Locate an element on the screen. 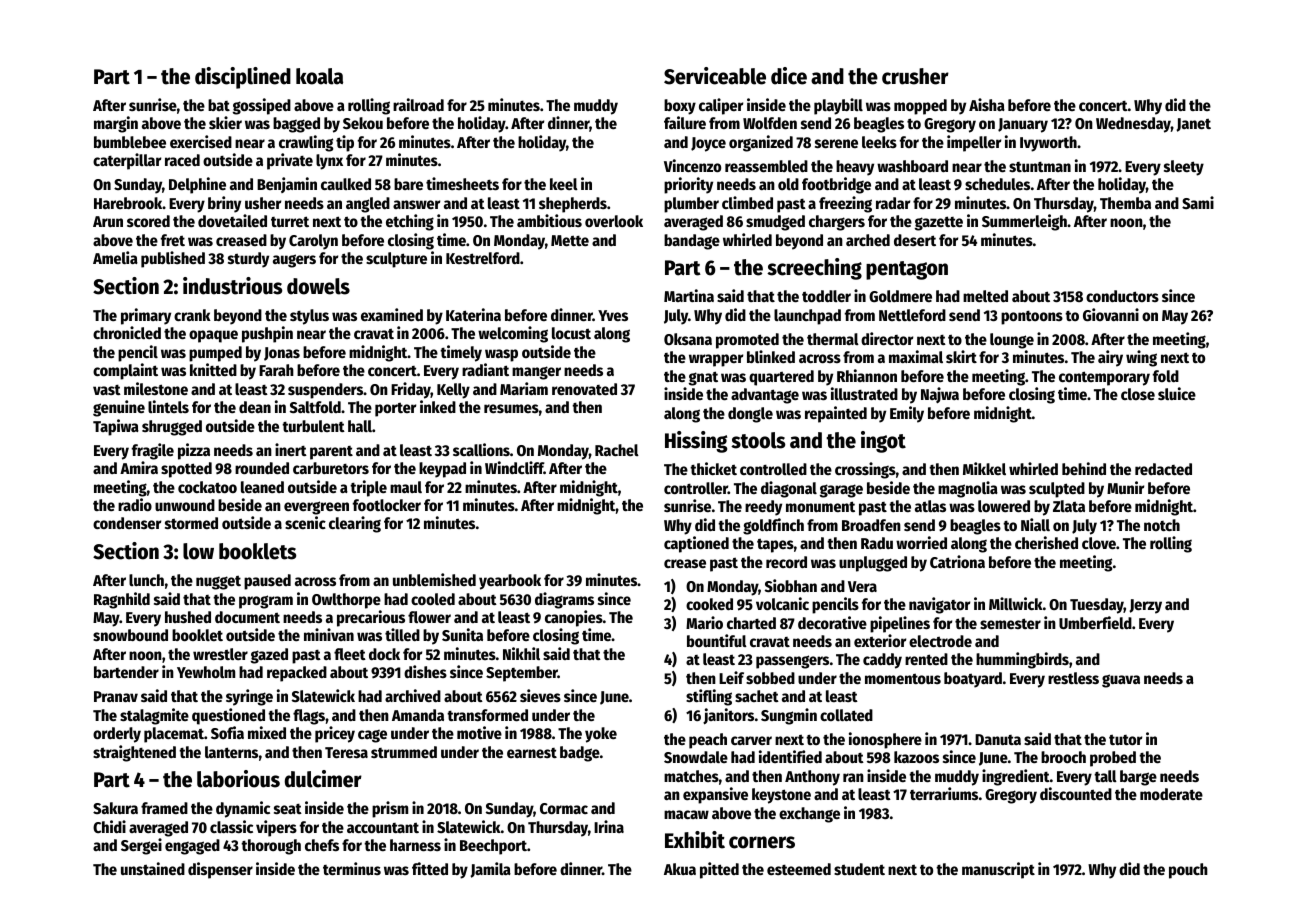  Serviceable is located at coordinates (715, 76).
